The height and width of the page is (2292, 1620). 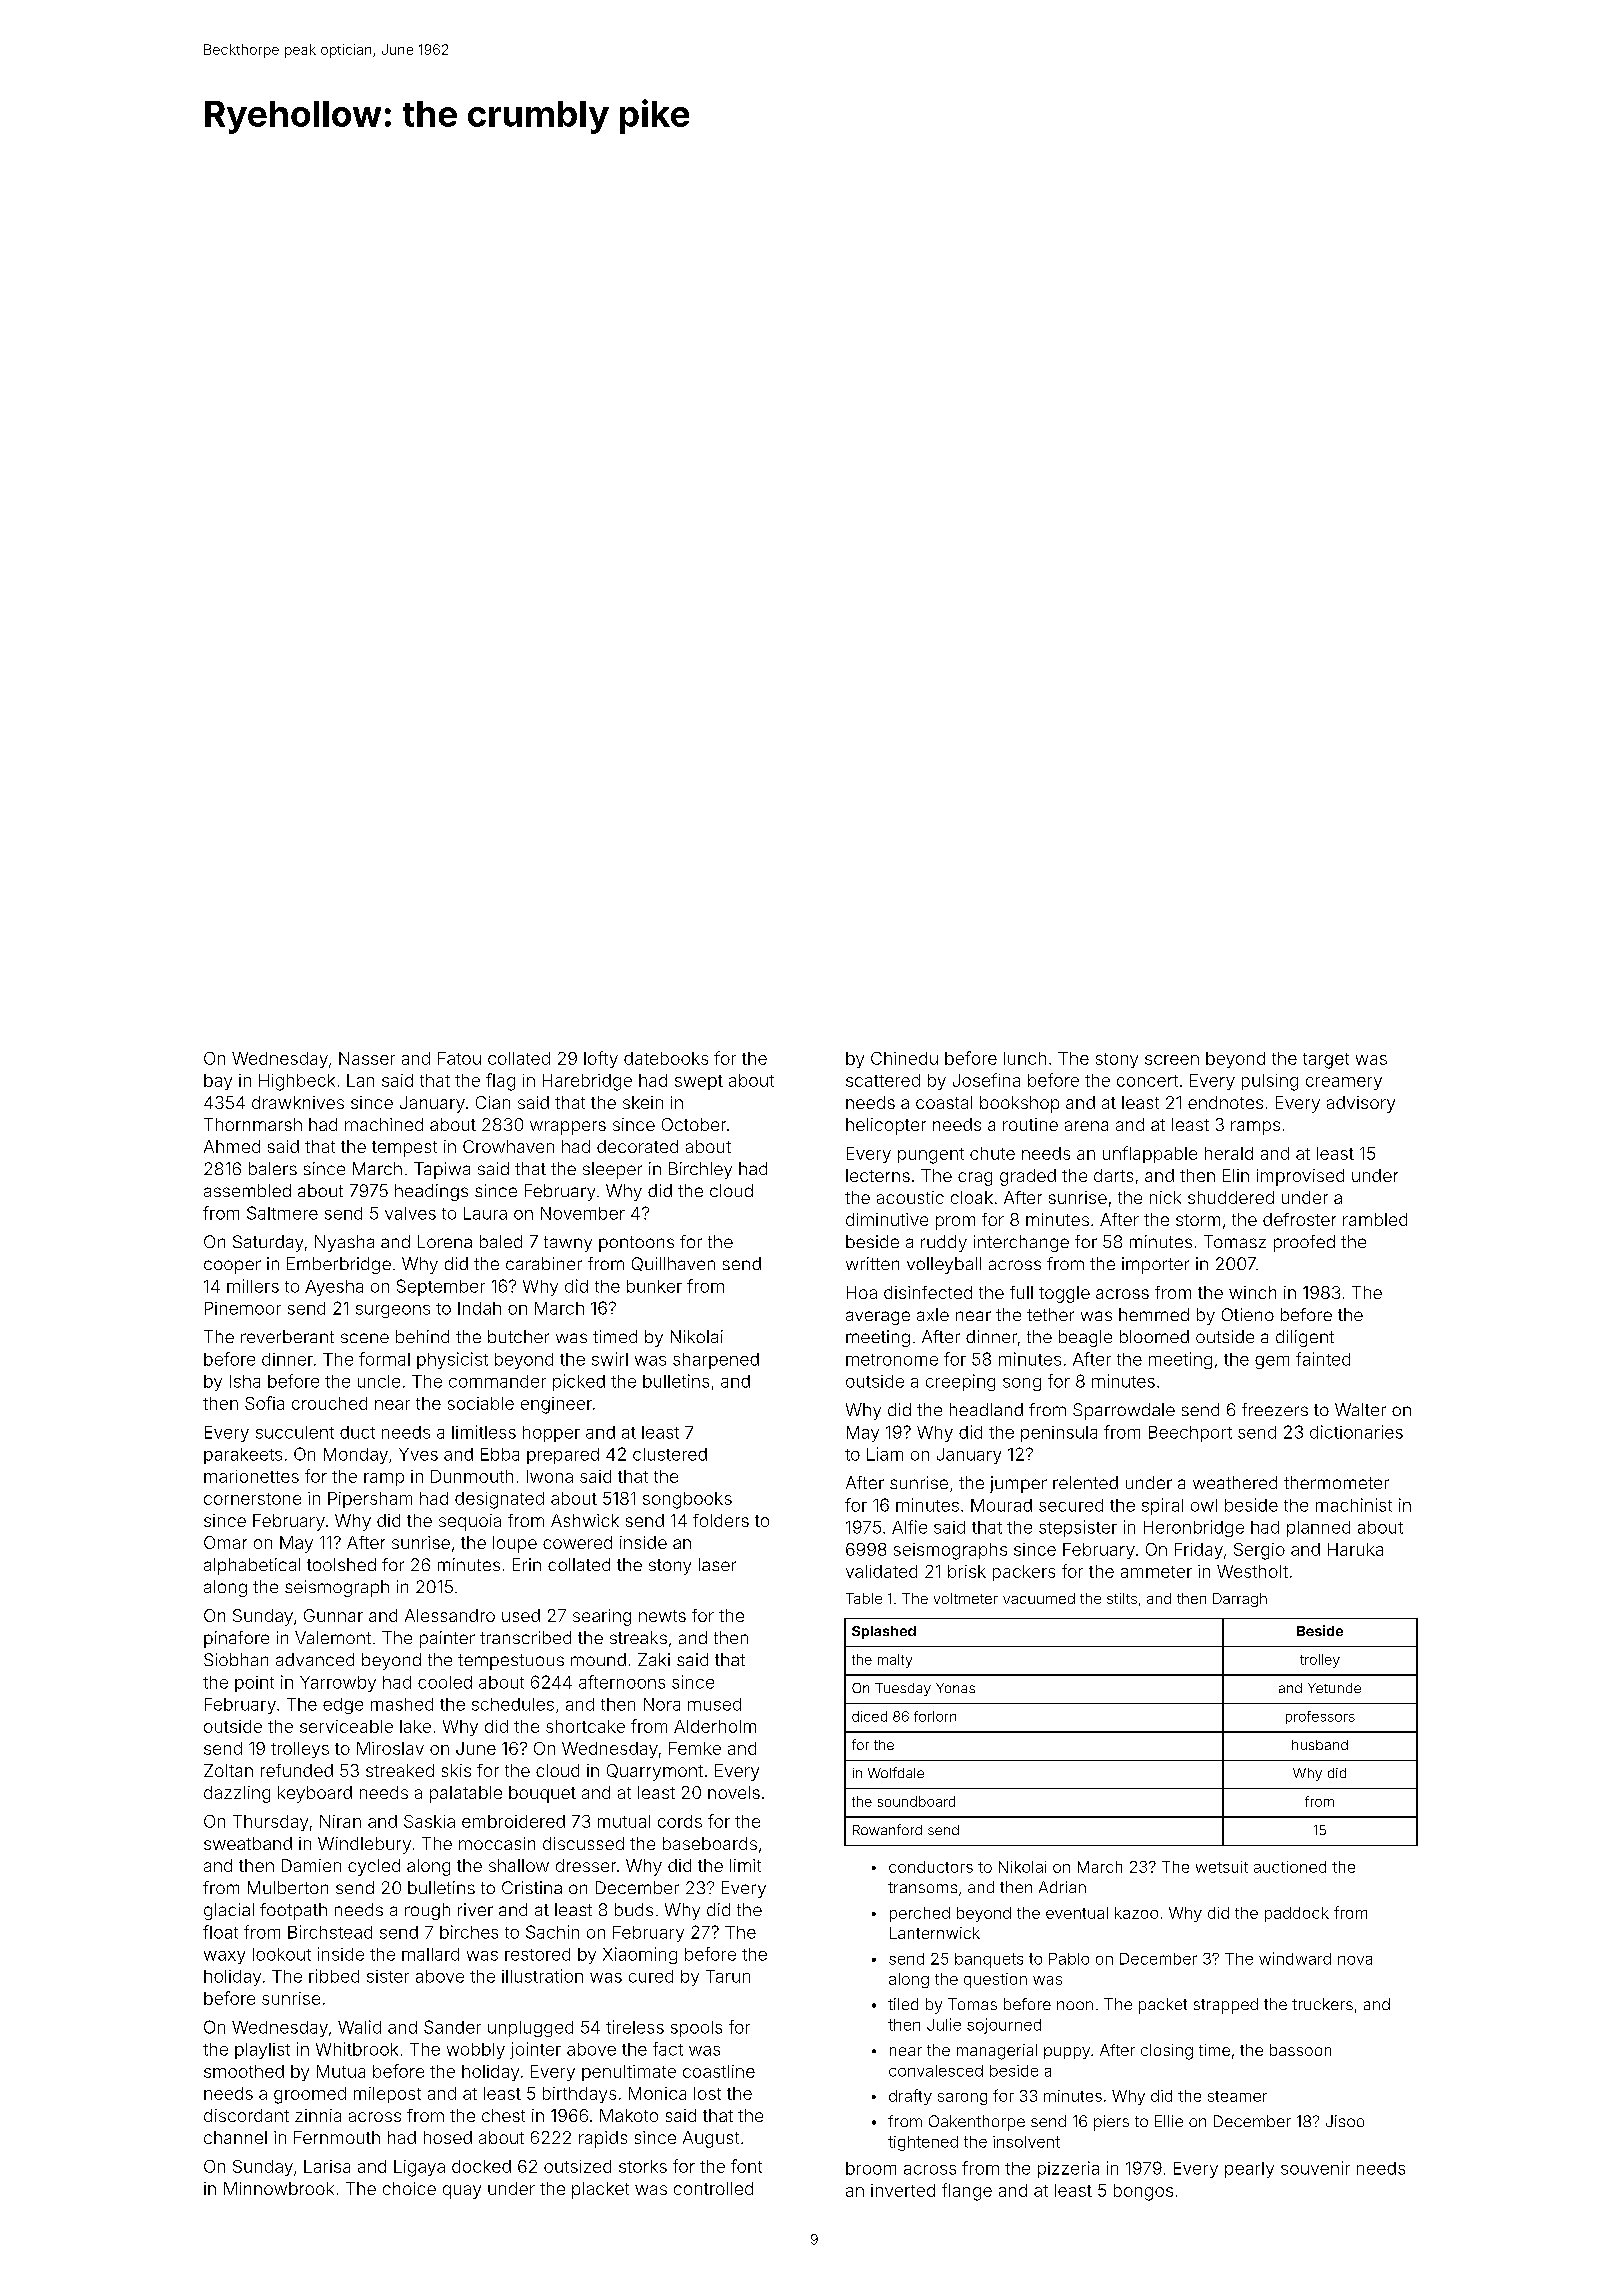 I want to click on Alessandro, so click(x=450, y=1615).
